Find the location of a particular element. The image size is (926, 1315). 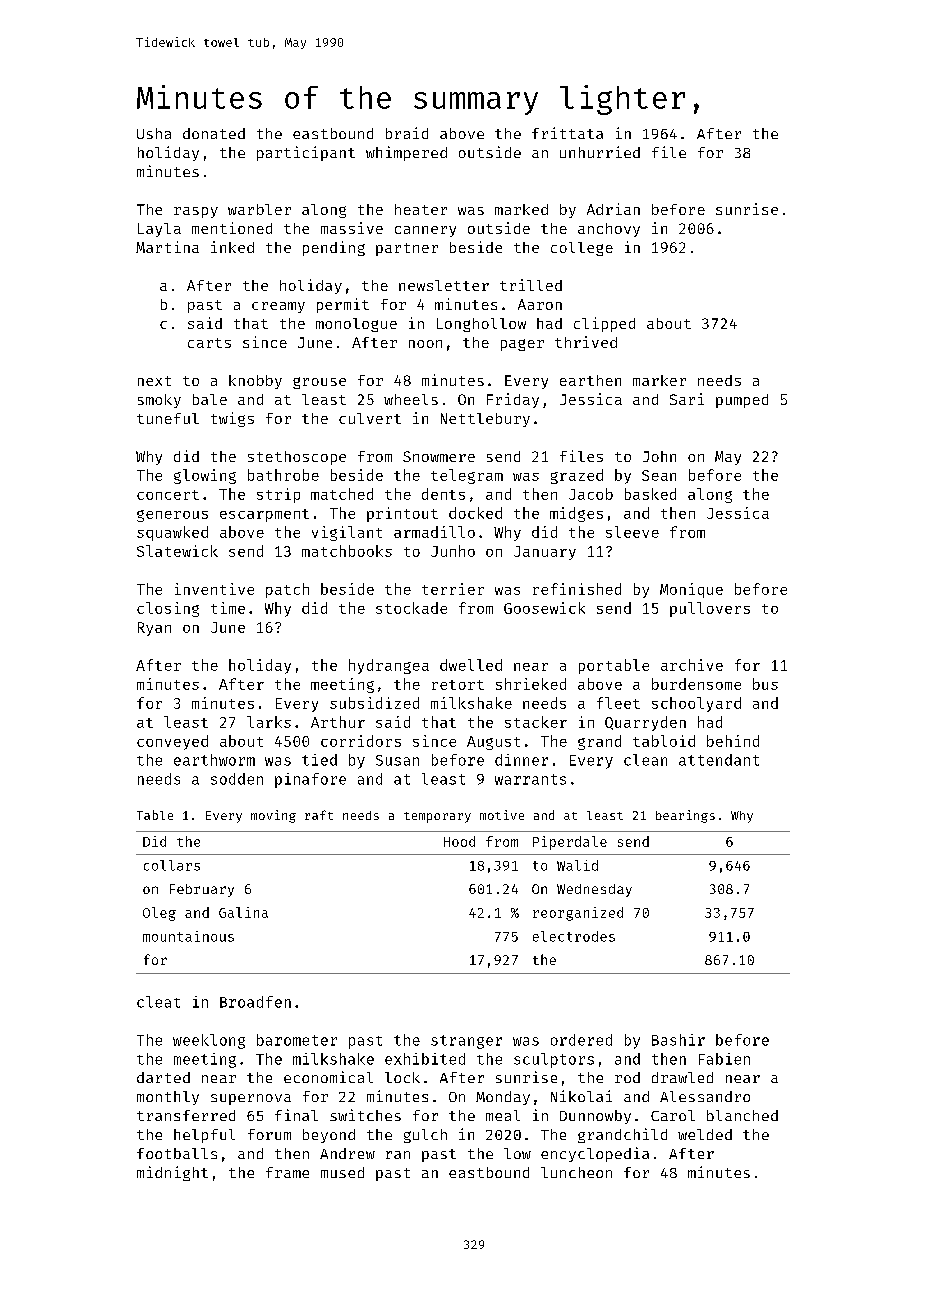

luncheon is located at coordinates (576, 1172).
